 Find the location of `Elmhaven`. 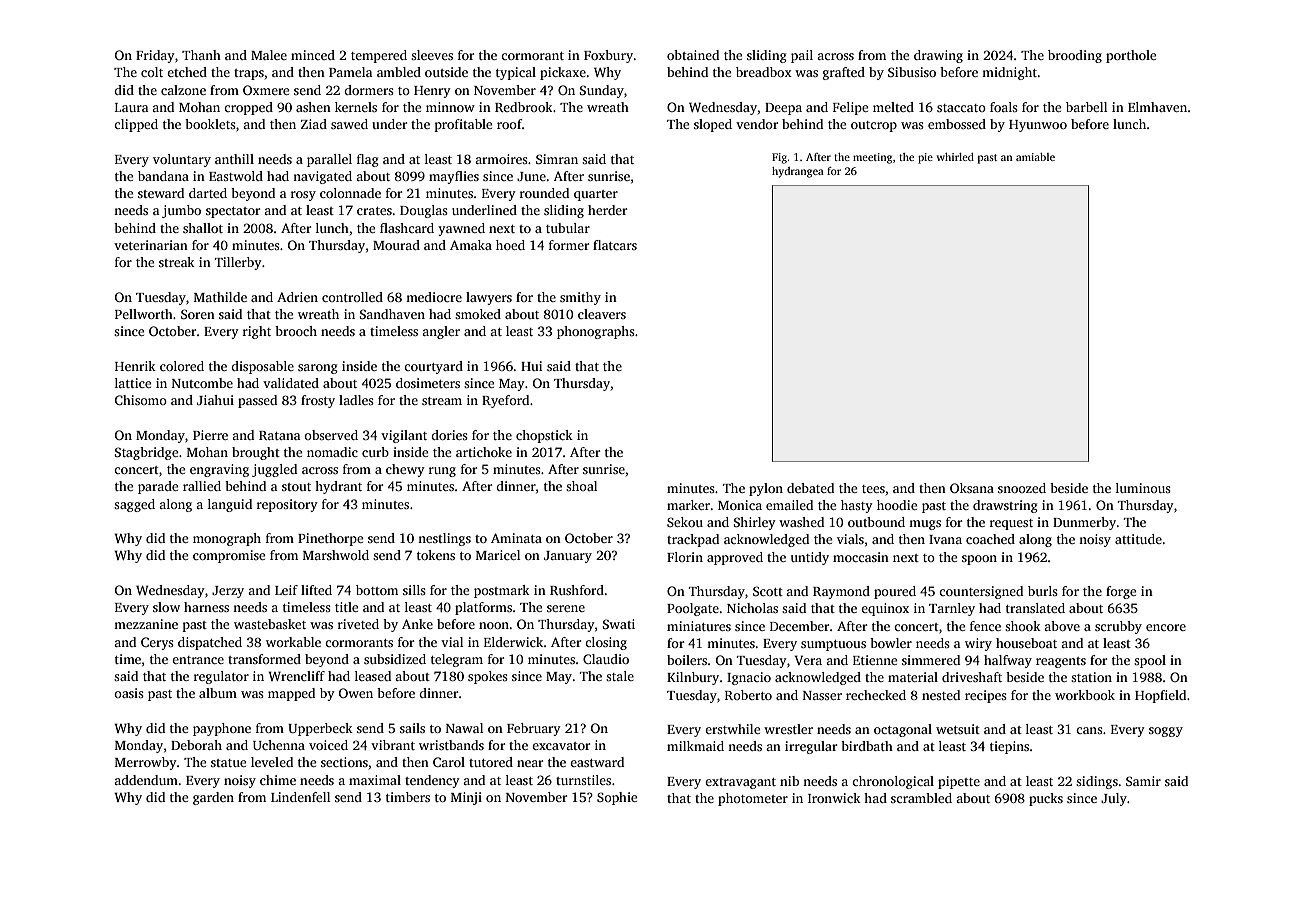

Elmhaven is located at coordinates (1157, 107).
